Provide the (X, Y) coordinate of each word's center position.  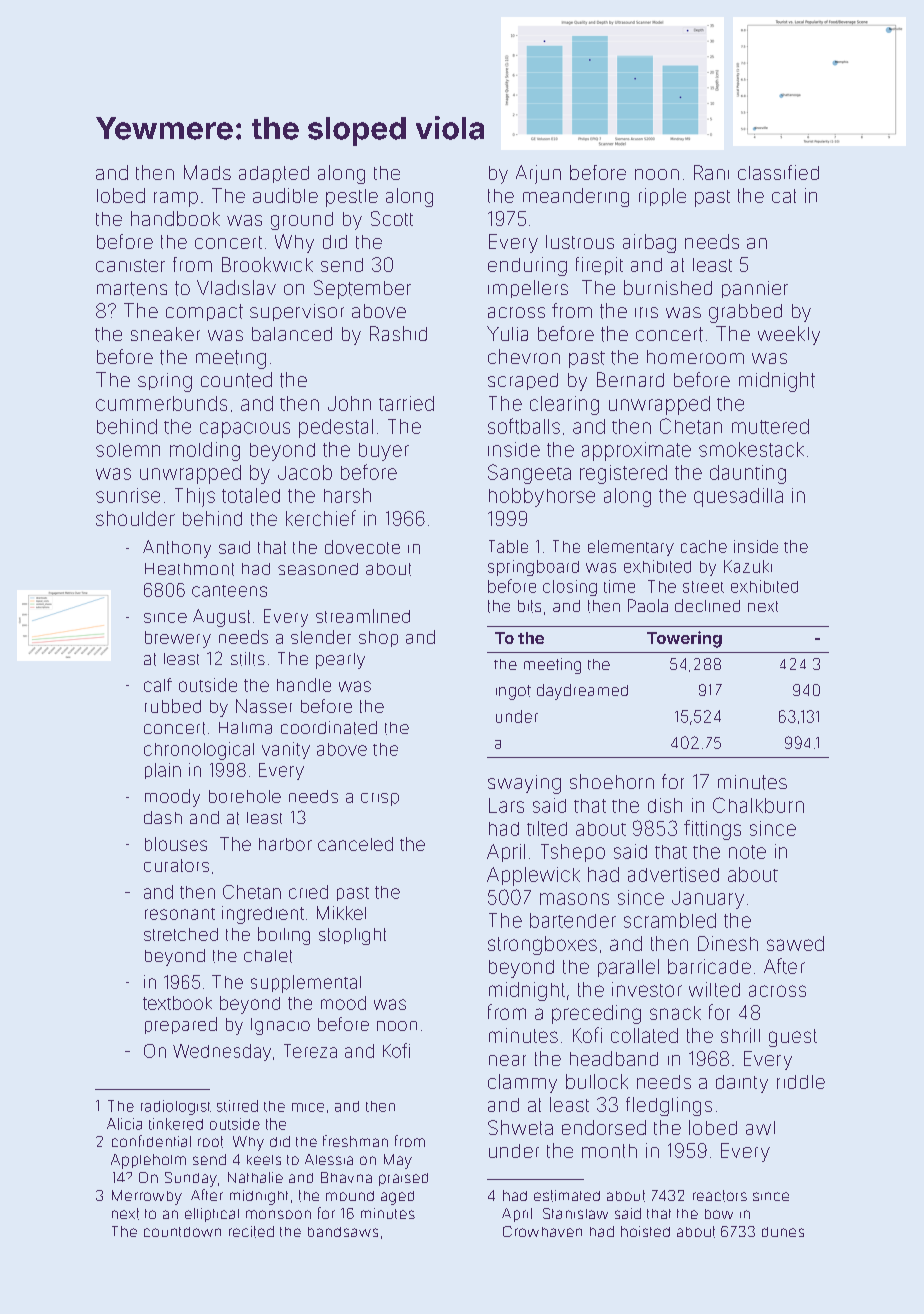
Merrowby (147, 1197)
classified (778, 172)
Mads (207, 172)
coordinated (329, 728)
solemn (128, 450)
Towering (684, 639)
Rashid (398, 333)
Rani (711, 172)
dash (163, 817)
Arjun (538, 174)
